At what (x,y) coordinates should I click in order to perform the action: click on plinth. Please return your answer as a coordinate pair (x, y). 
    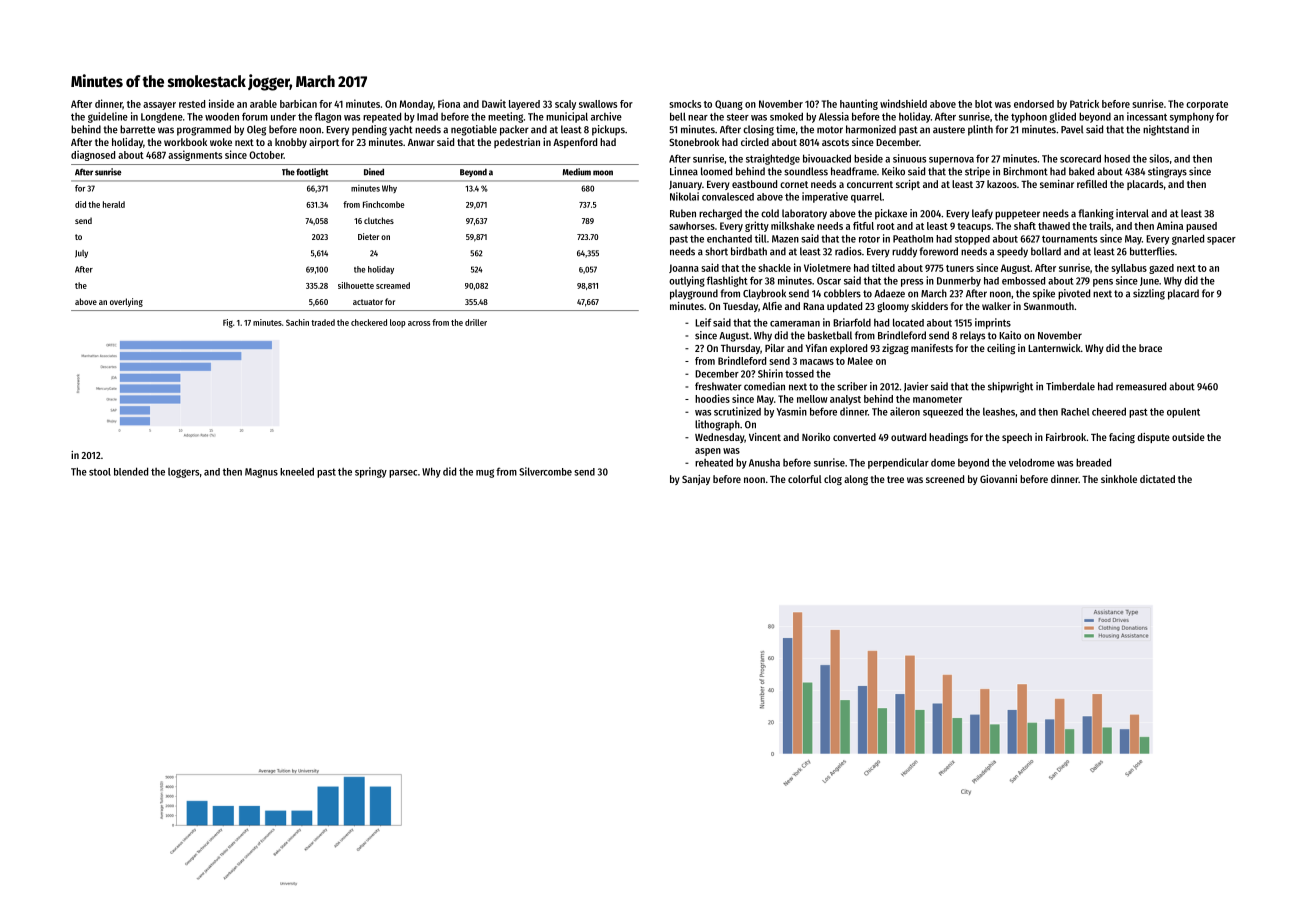
    Looking at the image, I should click on (980, 130).
